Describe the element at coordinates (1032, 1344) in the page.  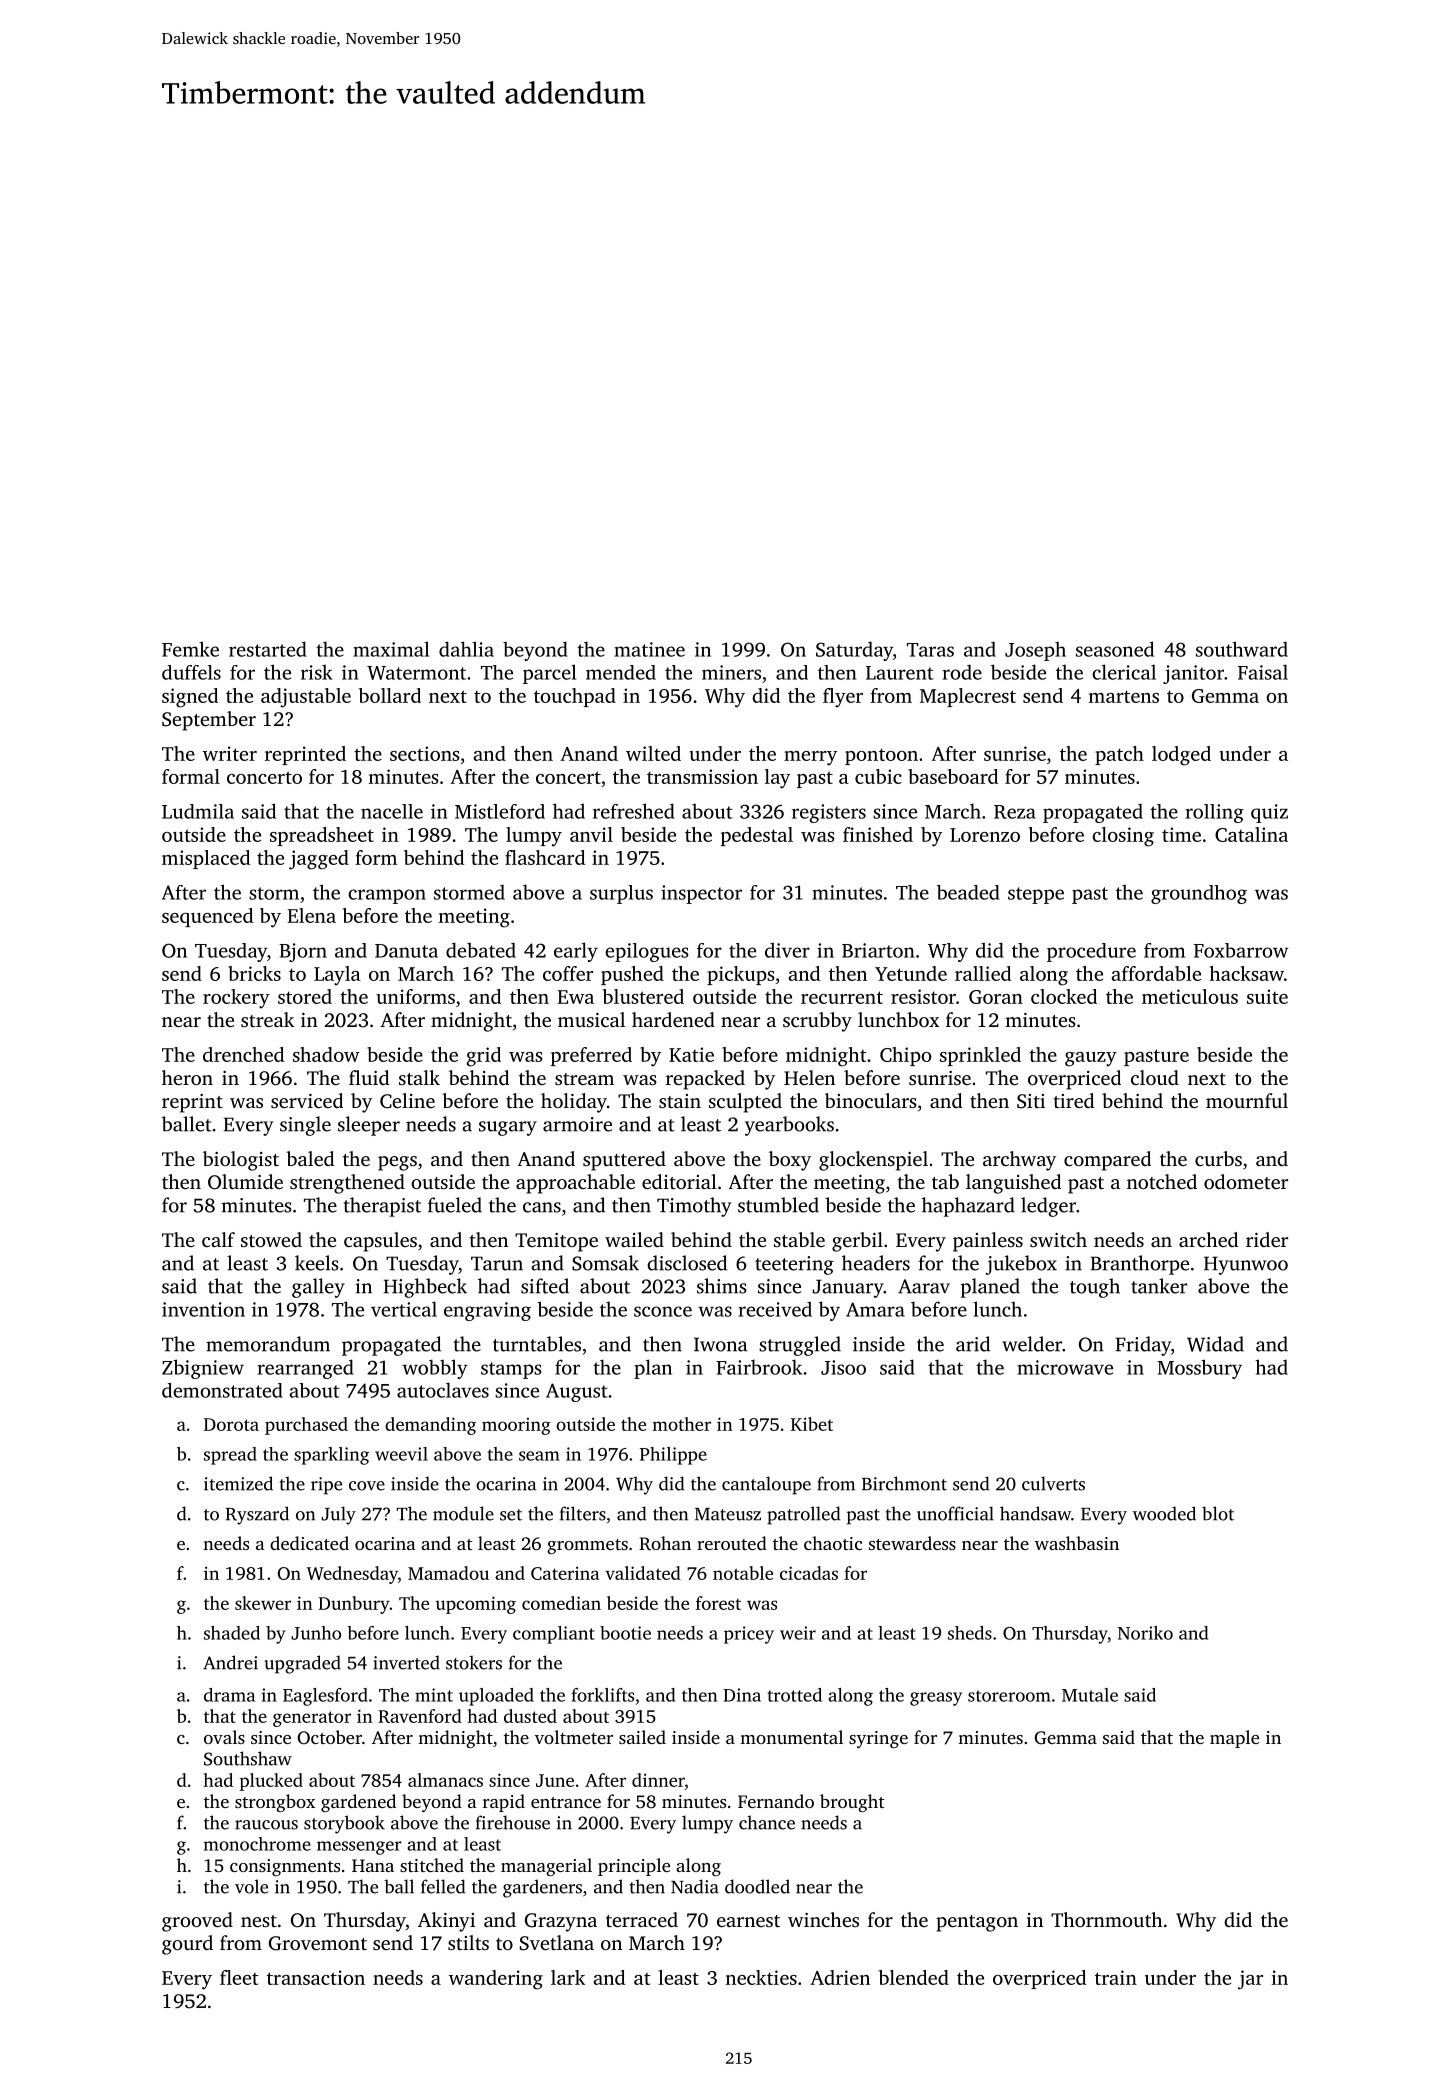
I see `welder` at that location.
